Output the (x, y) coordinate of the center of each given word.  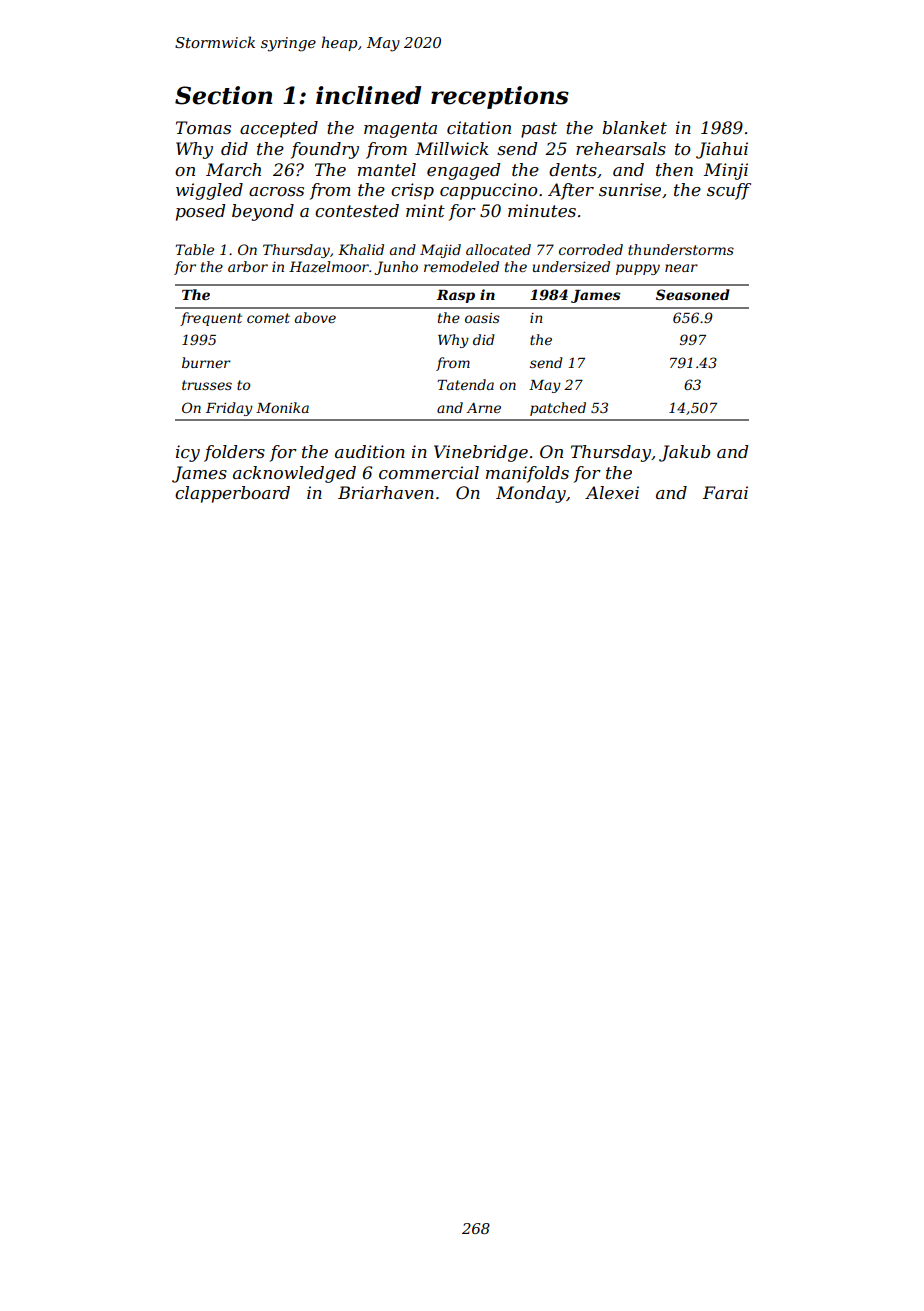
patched (558, 409)
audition (370, 451)
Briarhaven (386, 492)
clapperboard (232, 494)
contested (357, 210)
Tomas (203, 127)
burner (206, 362)
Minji (726, 171)
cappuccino (489, 191)
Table (194, 249)
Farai (725, 492)
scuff (729, 191)
